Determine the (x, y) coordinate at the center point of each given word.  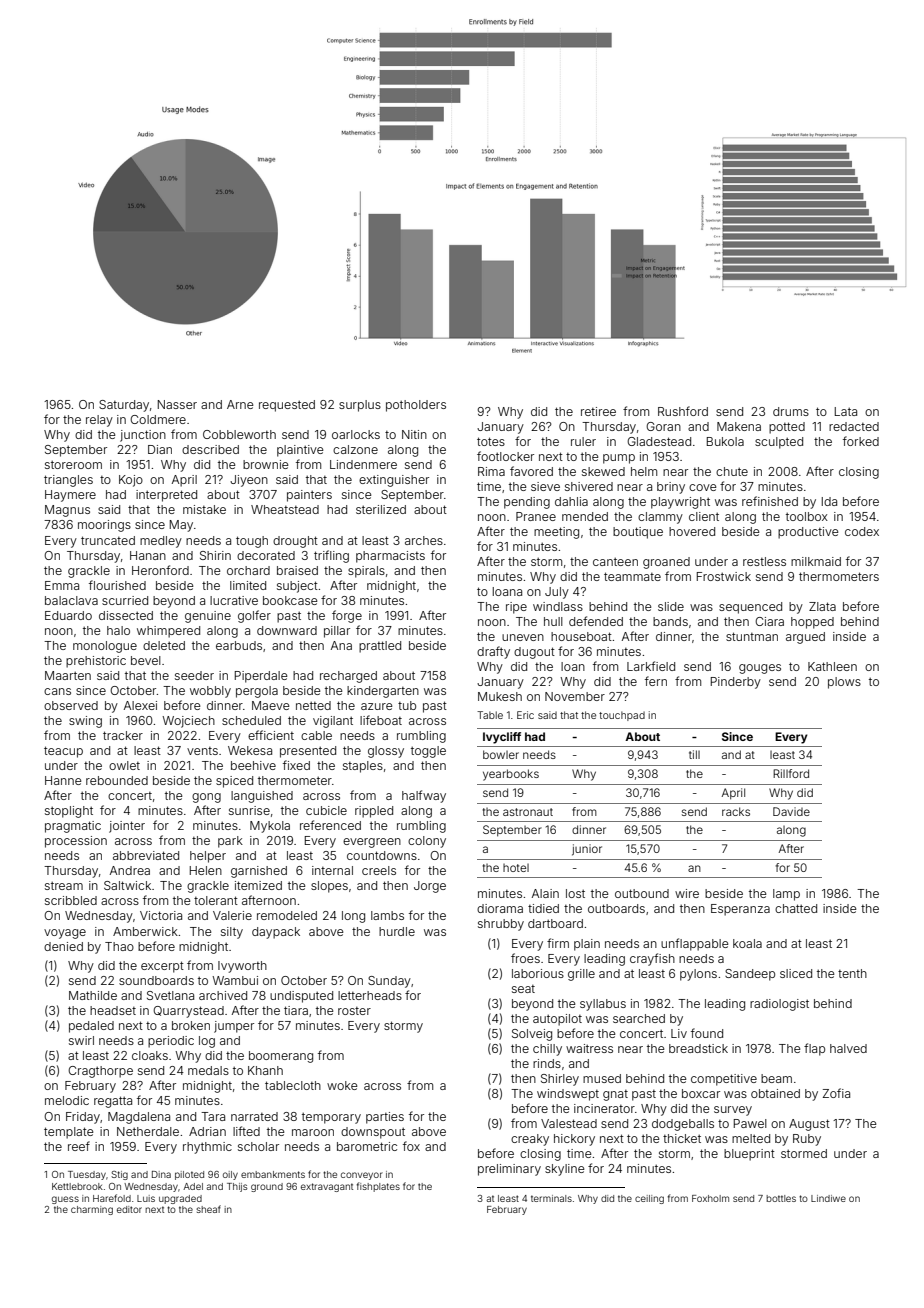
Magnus (67, 511)
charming (92, 1210)
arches (424, 540)
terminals (551, 1198)
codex (862, 531)
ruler (583, 441)
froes (525, 958)
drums (791, 411)
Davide (791, 811)
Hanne (63, 780)
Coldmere (158, 419)
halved (848, 1048)
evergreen (372, 843)
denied (63, 946)
